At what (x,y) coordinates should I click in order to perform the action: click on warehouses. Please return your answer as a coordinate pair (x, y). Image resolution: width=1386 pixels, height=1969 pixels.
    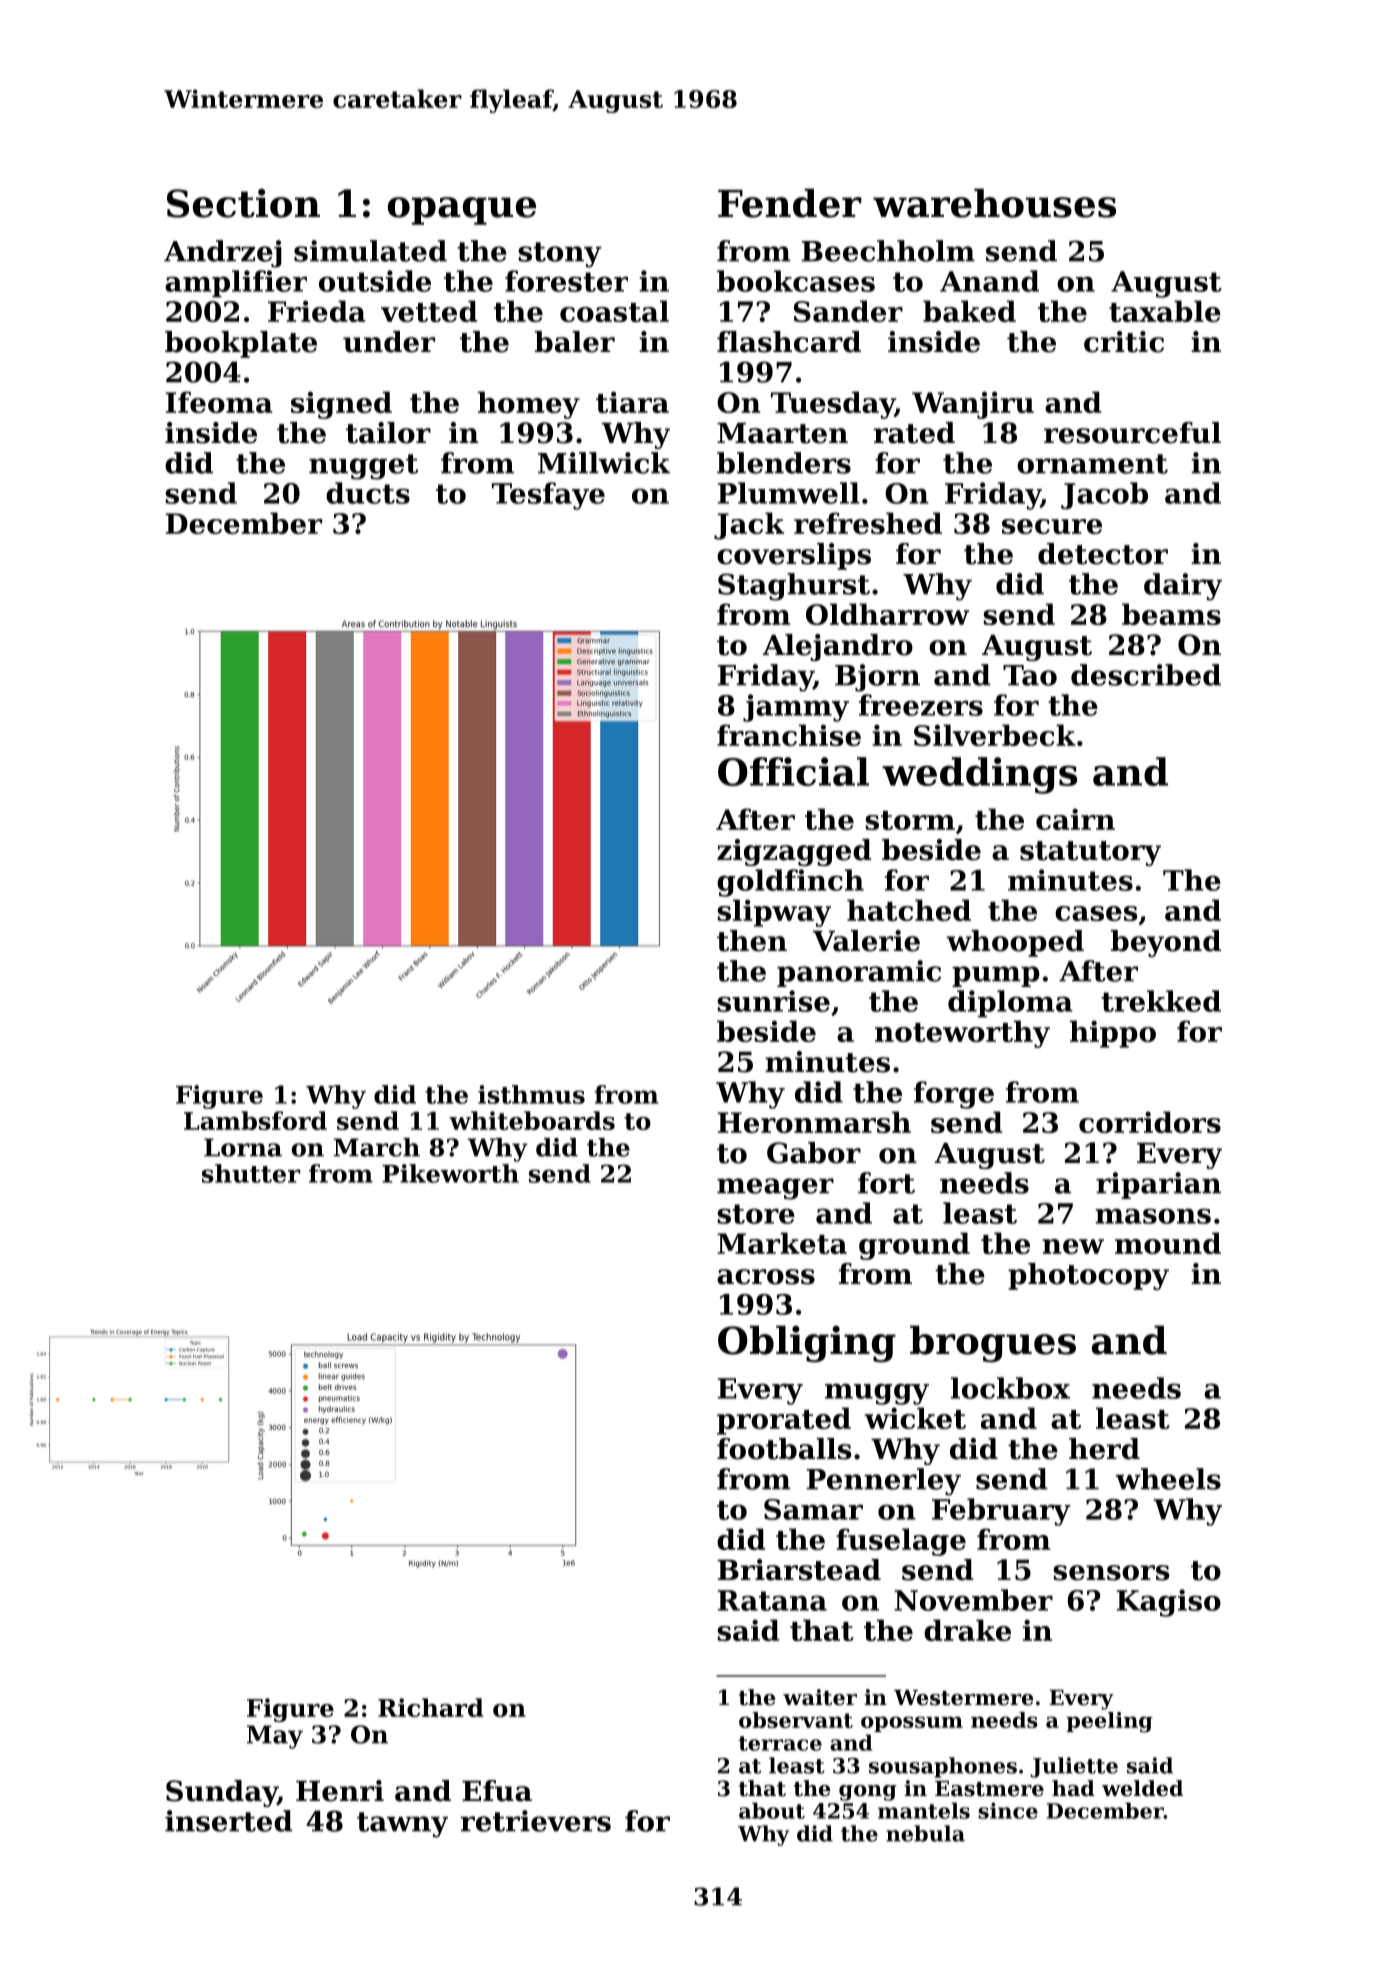
    Looking at the image, I should click on (994, 203).
